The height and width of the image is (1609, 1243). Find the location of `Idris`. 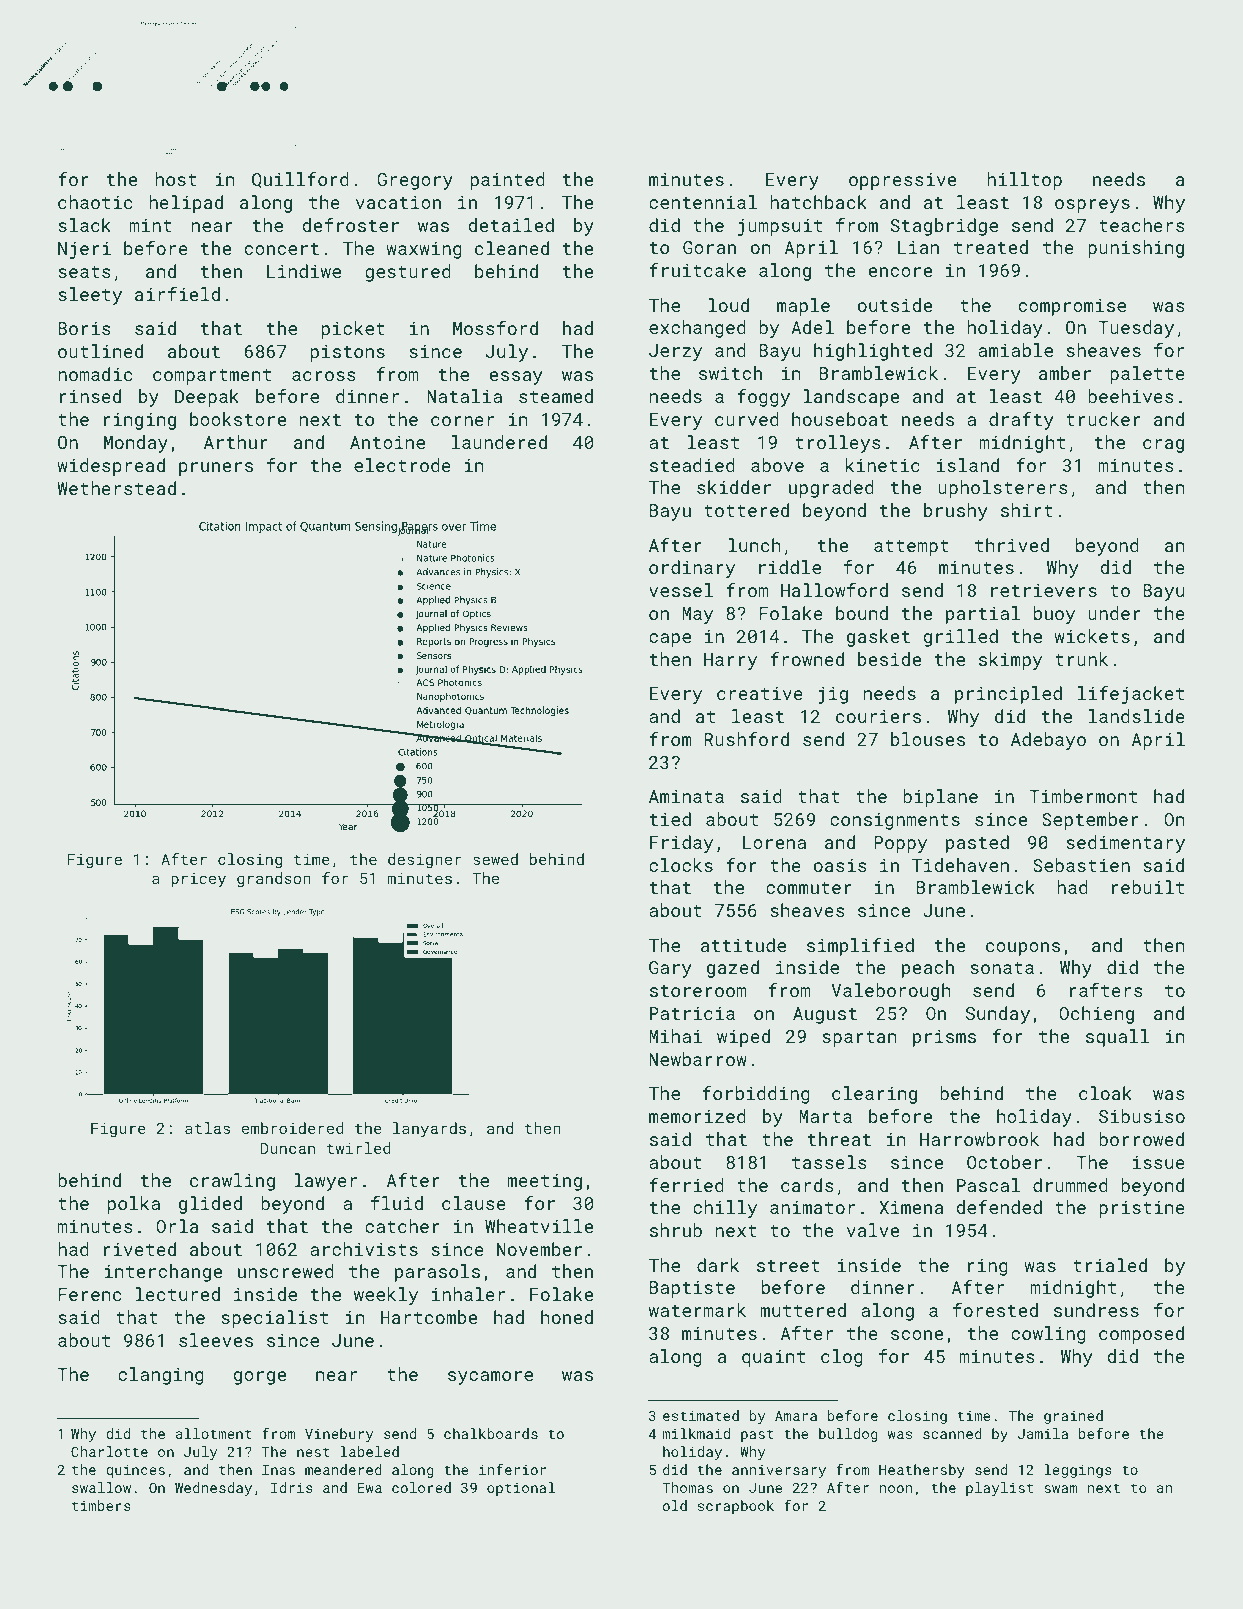

Idris is located at coordinates (292, 1487).
